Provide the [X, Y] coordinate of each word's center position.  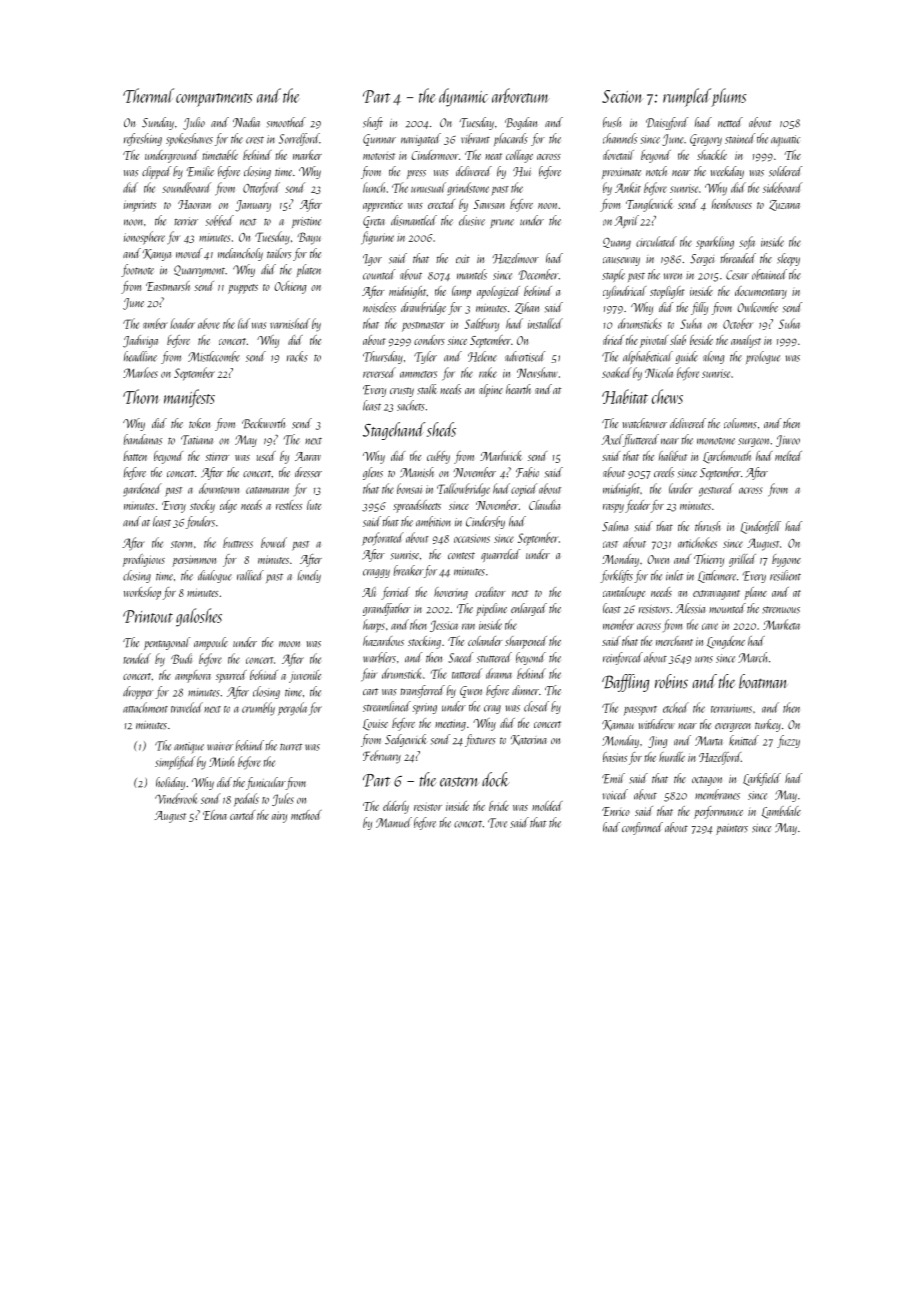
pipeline [491, 609]
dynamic [463, 97]
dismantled [414, 220]
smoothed [286, 122]
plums [729, 97]
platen [309, 270]
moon [289, 644]
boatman [763, 681]
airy [279, 817]
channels [620, 138]
